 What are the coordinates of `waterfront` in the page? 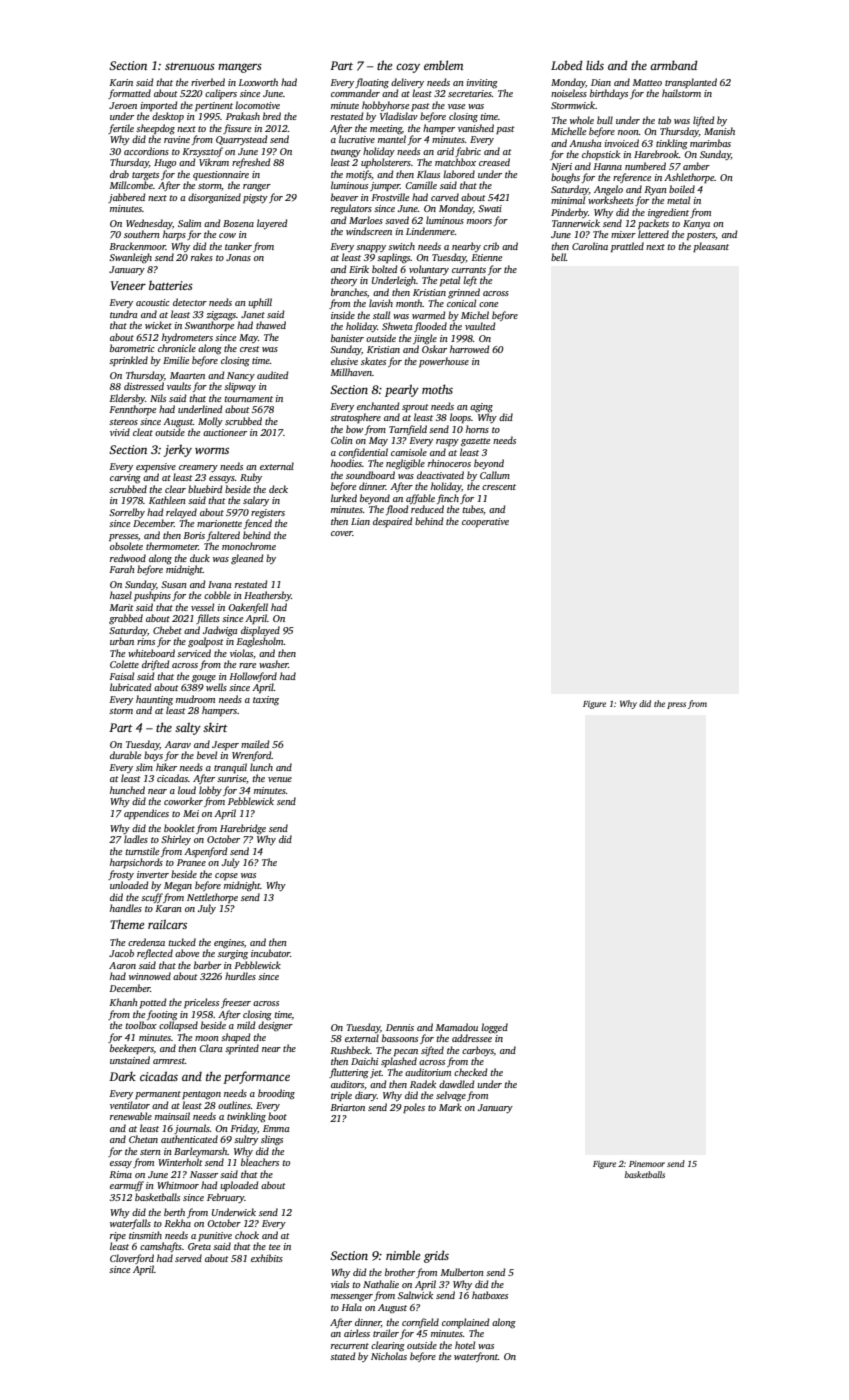 It's located at (476, 1357).
